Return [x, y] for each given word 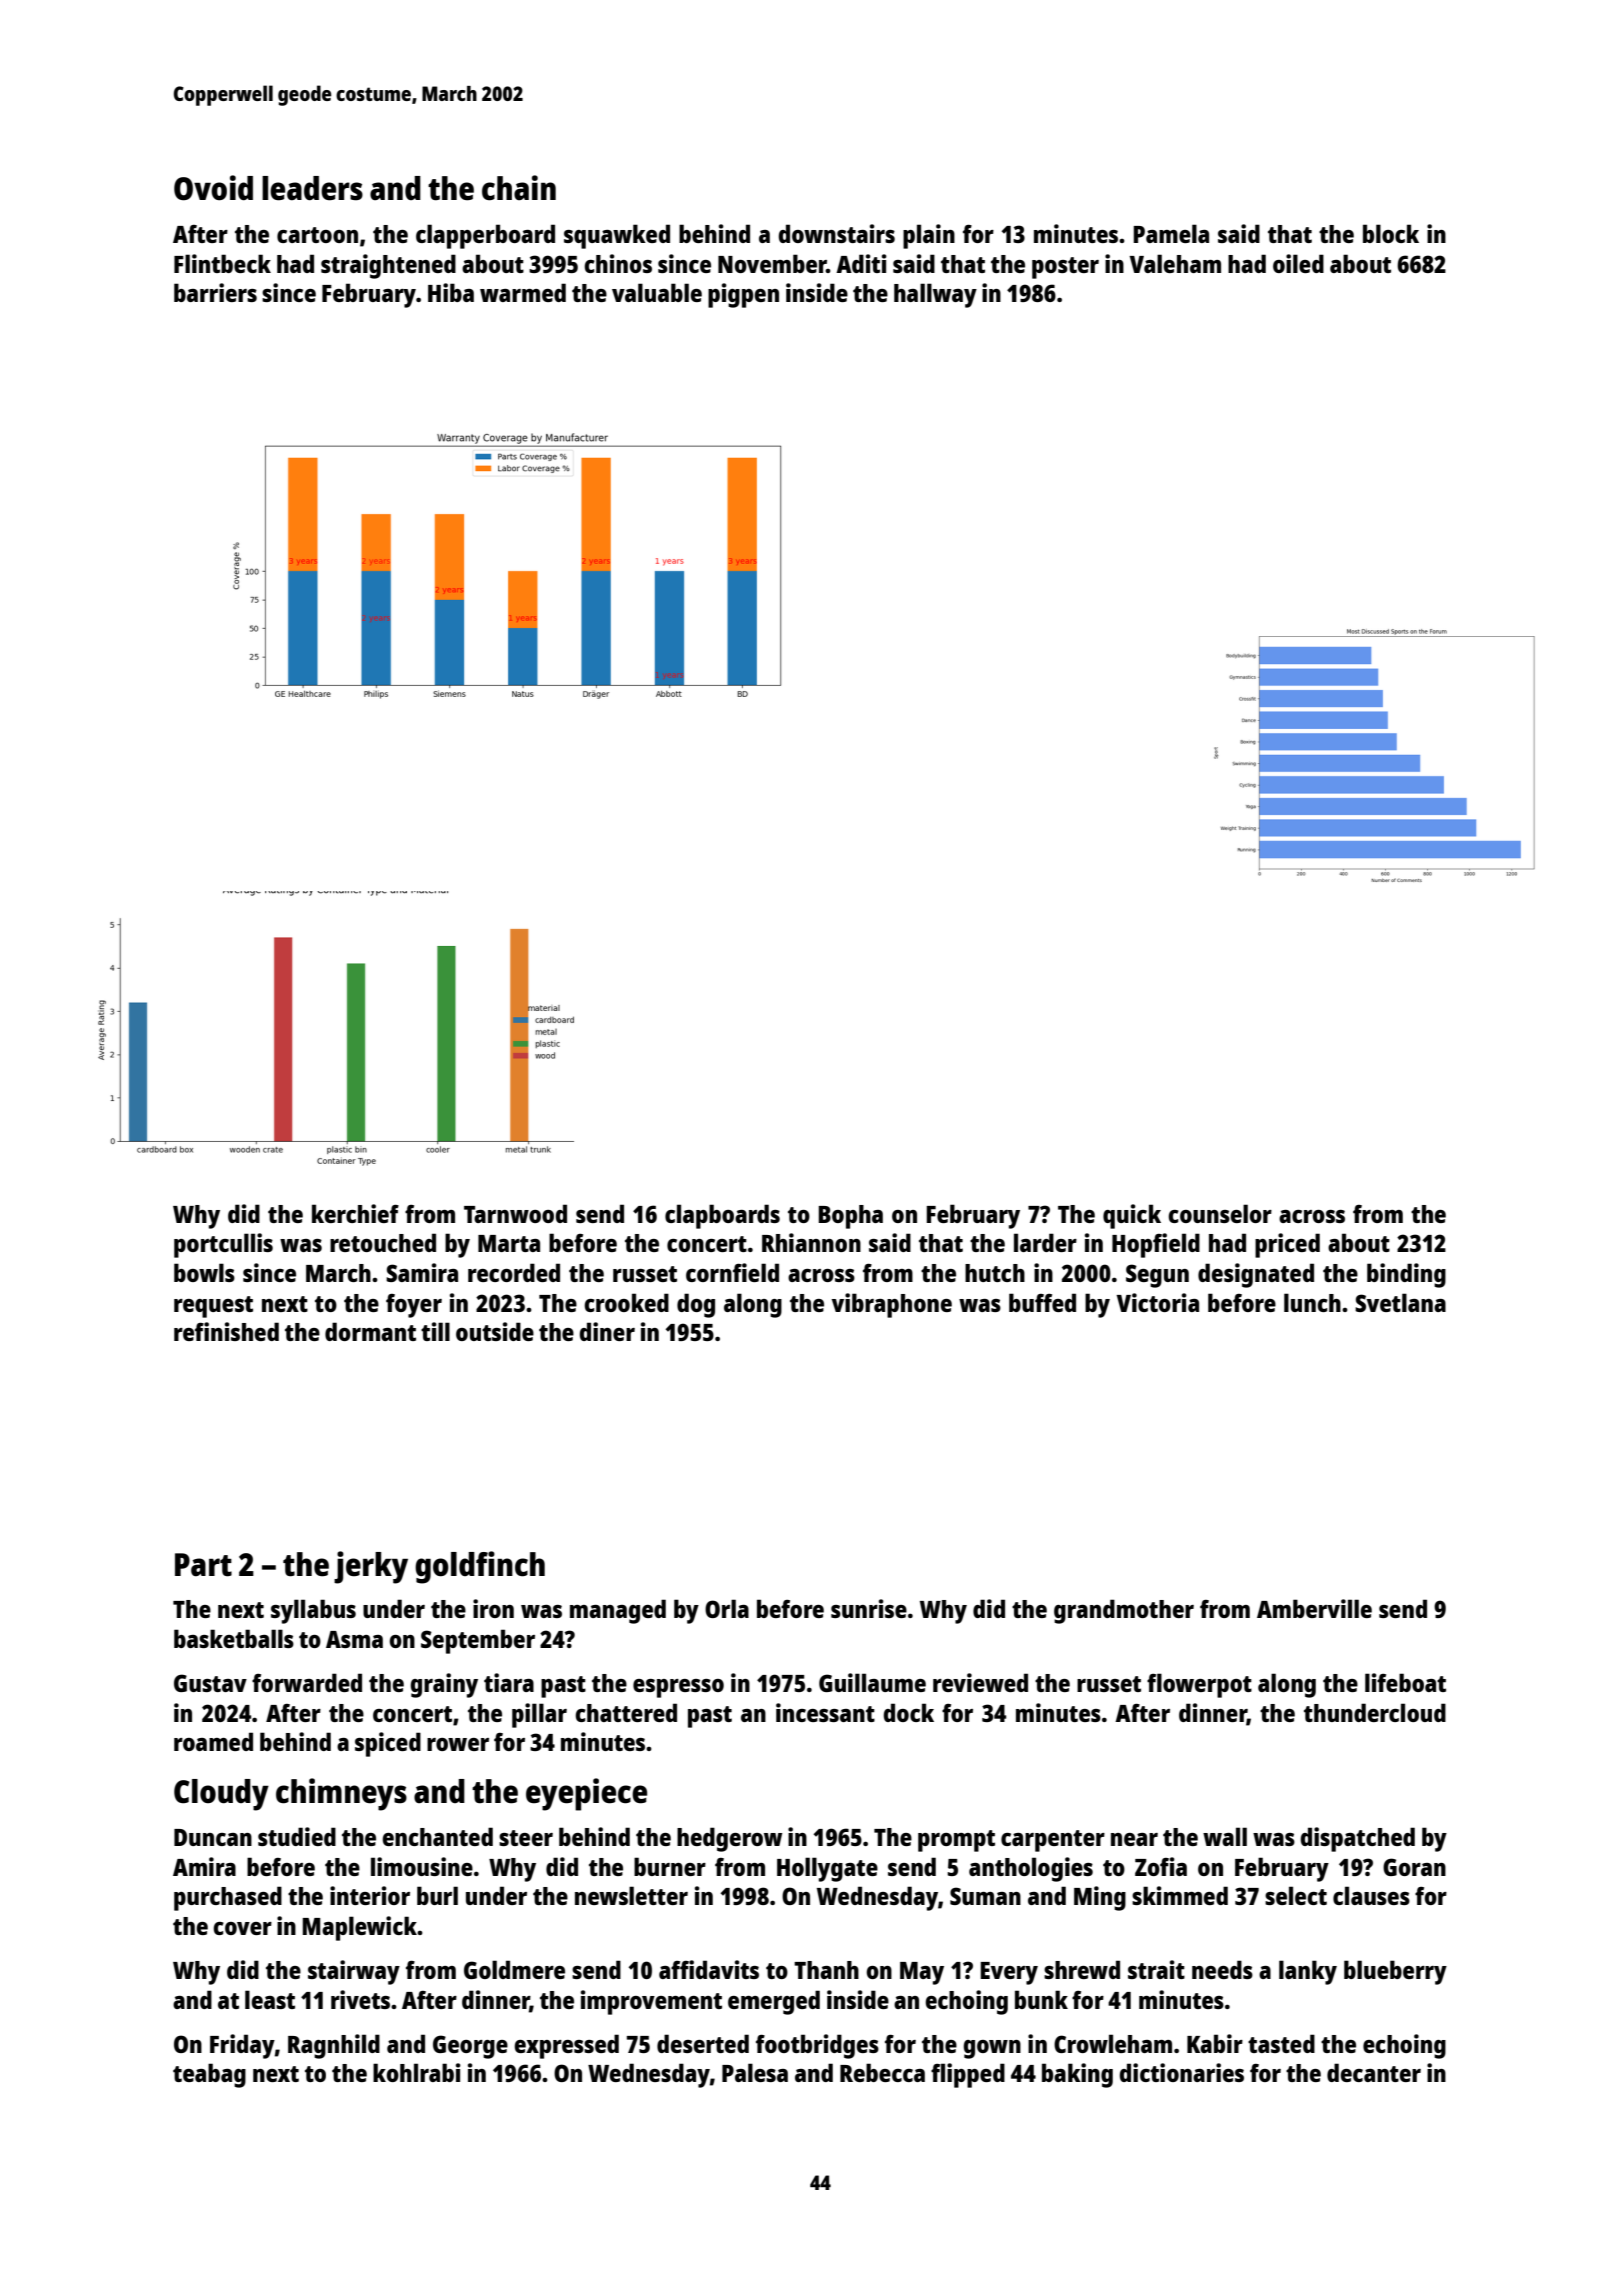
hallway [935, 295]
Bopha [850, 1217]
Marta [509, 1243]
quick [1132, 1216]
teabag [209, 2075]
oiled [1298, 263]
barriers [215, 292]
